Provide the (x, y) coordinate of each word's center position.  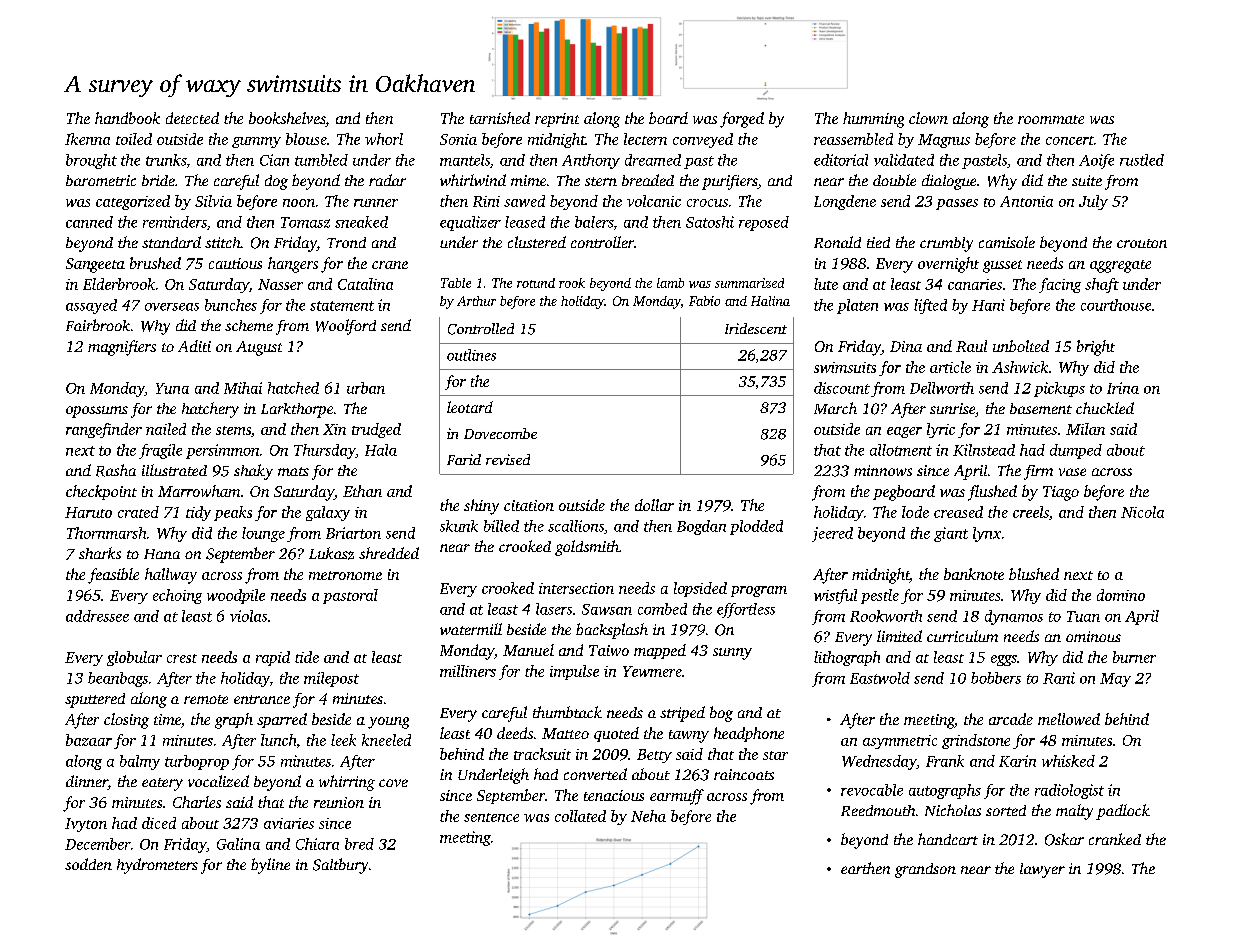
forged (742, 120)
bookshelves (287, 118)
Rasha (116, 470)
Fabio (704, 301)
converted (595, 774)
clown (928, 118)
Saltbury (340, 866)
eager (904, 432)
